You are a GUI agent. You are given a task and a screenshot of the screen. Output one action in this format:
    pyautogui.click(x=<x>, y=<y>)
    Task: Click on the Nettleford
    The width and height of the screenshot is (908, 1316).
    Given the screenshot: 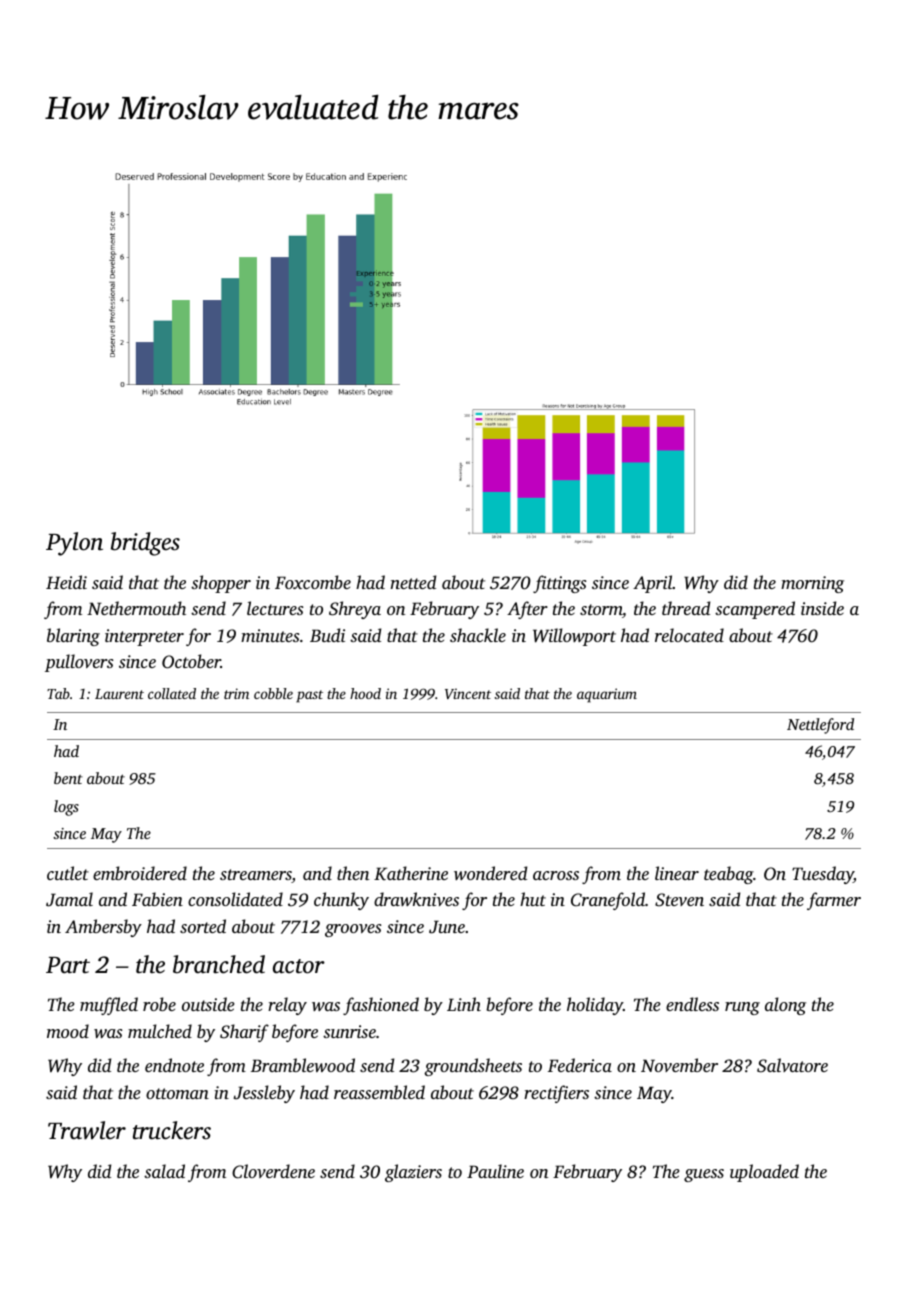 What is the action you would take?
    pyautogui.click(x=820, y=726)
